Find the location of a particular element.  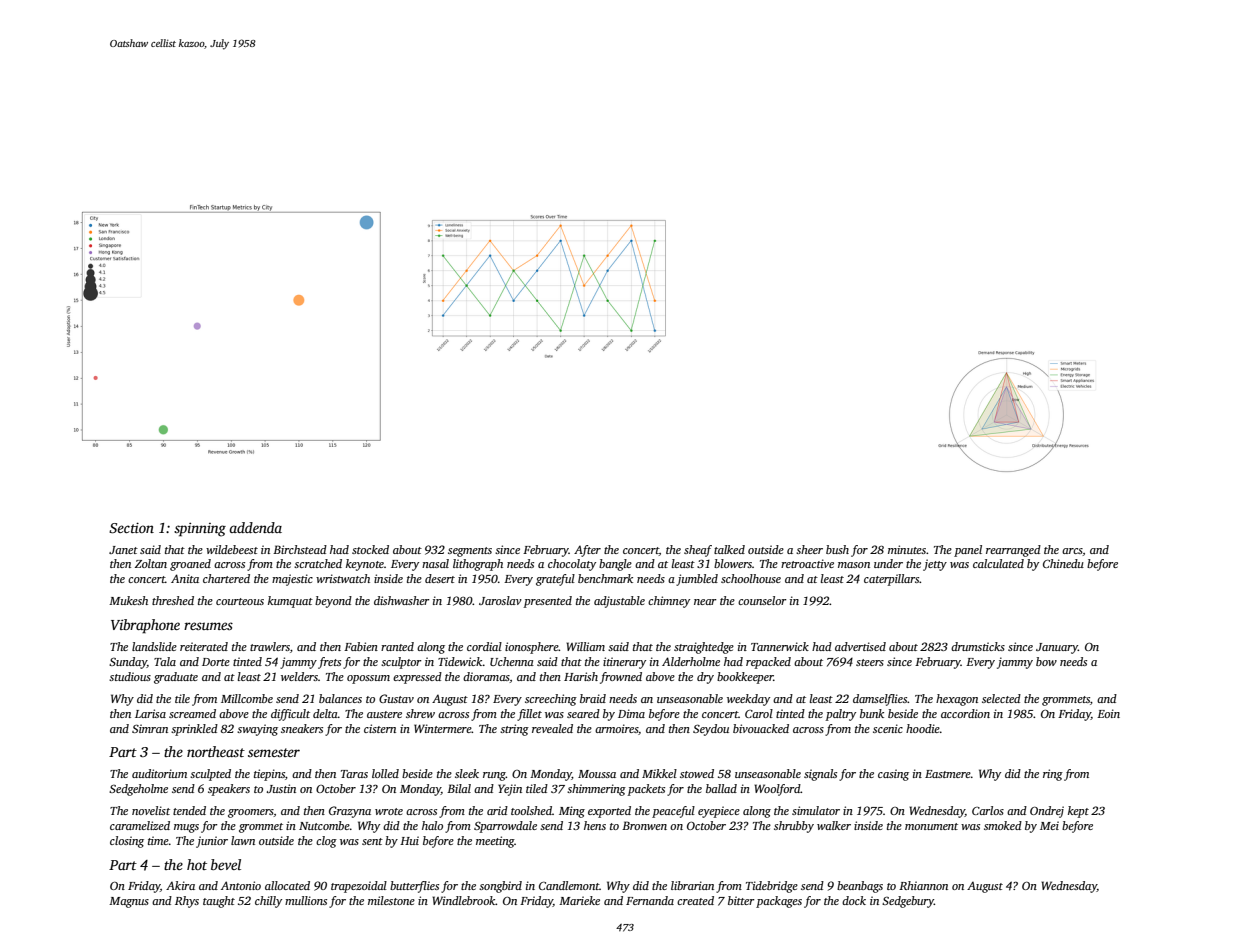

chimney is located at coordinates (669, 602).
